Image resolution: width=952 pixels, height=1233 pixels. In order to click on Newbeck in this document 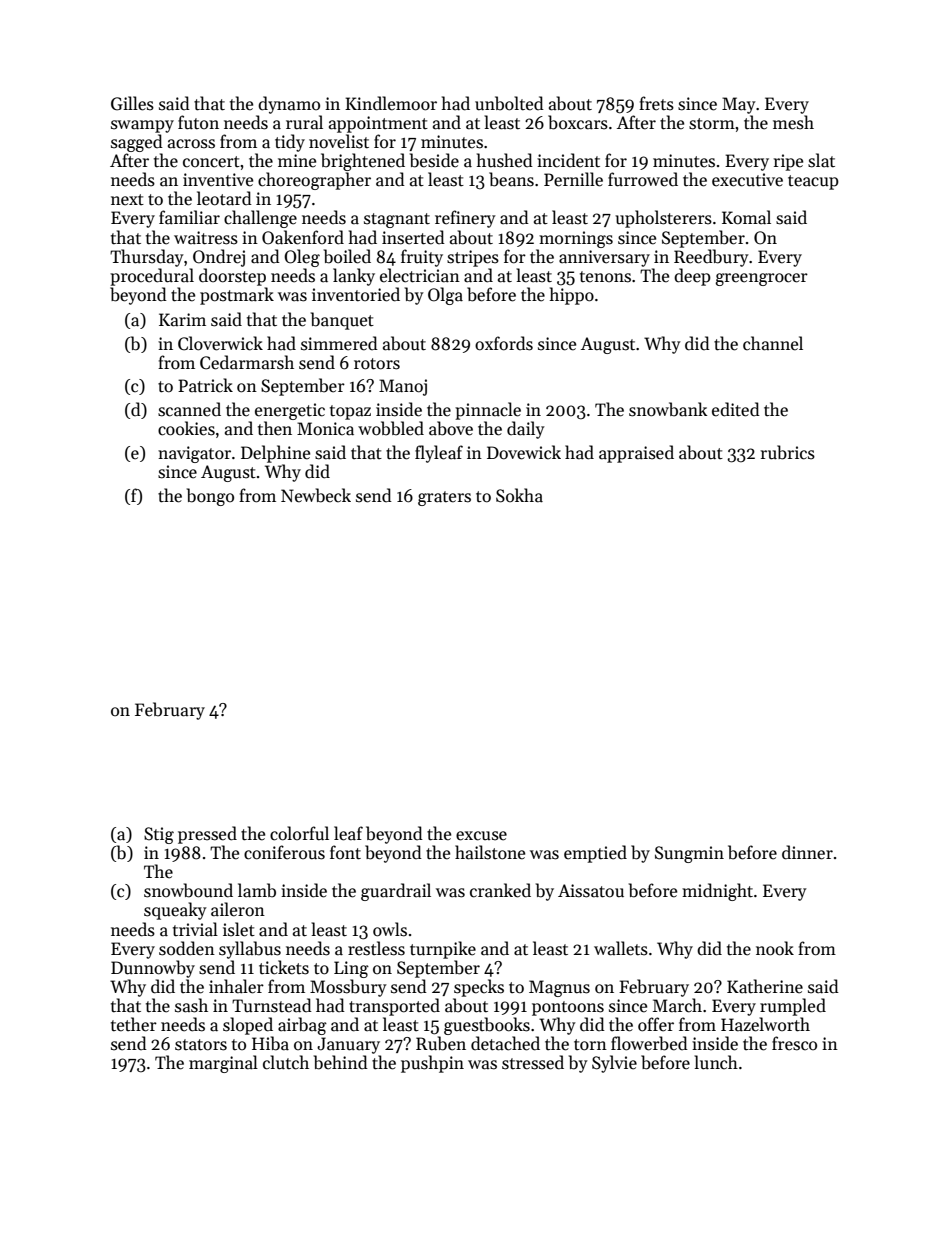, I will do `click(316, 495)`.
